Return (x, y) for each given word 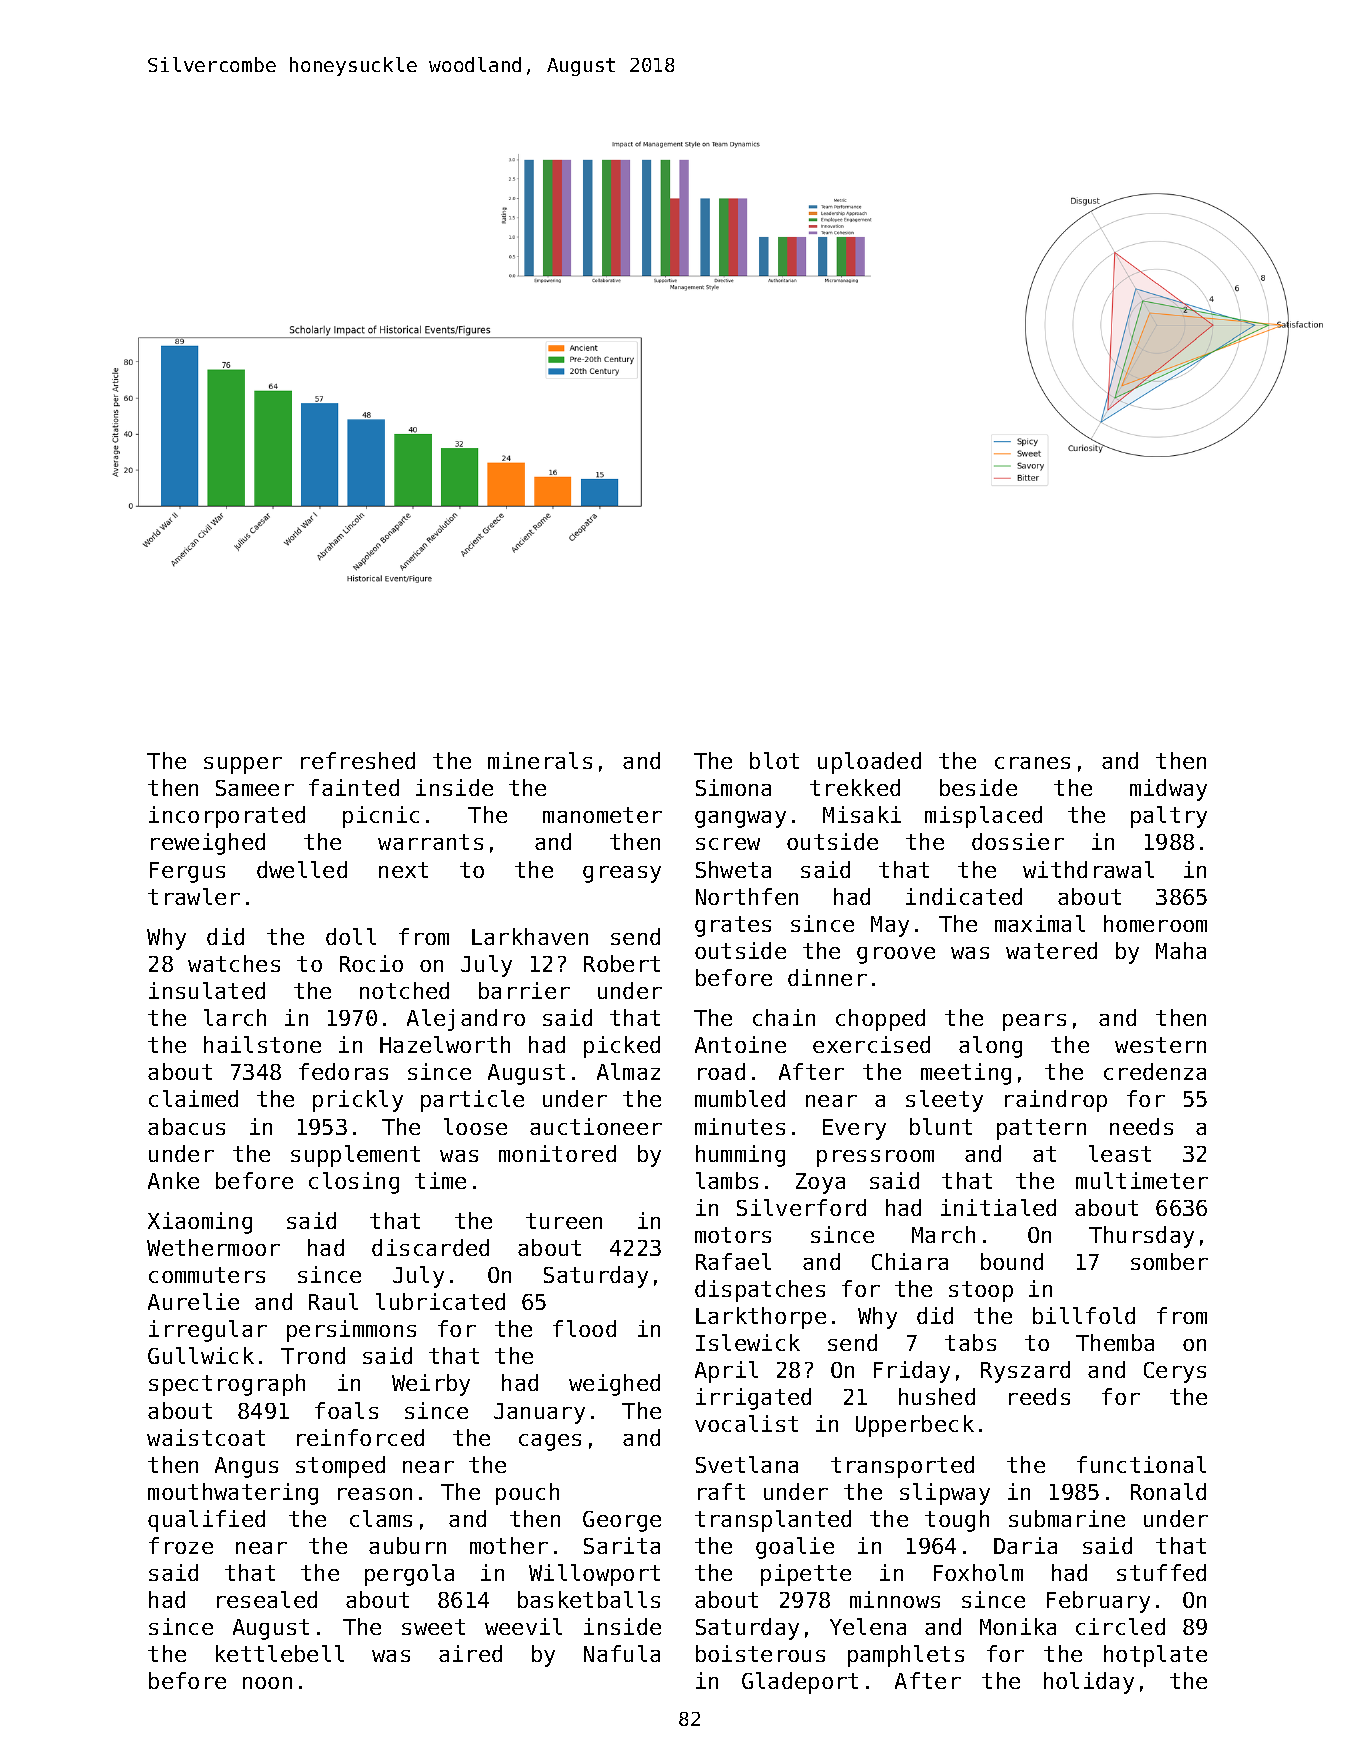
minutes (740, 1126)
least (1120, 1153)
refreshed (358, 760)
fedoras (343, 1071)
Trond (313, 1355)
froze (181, 1545)
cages (550, 1442)
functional (1141, 1464)
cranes (1032, 763)
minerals (540, 760)
